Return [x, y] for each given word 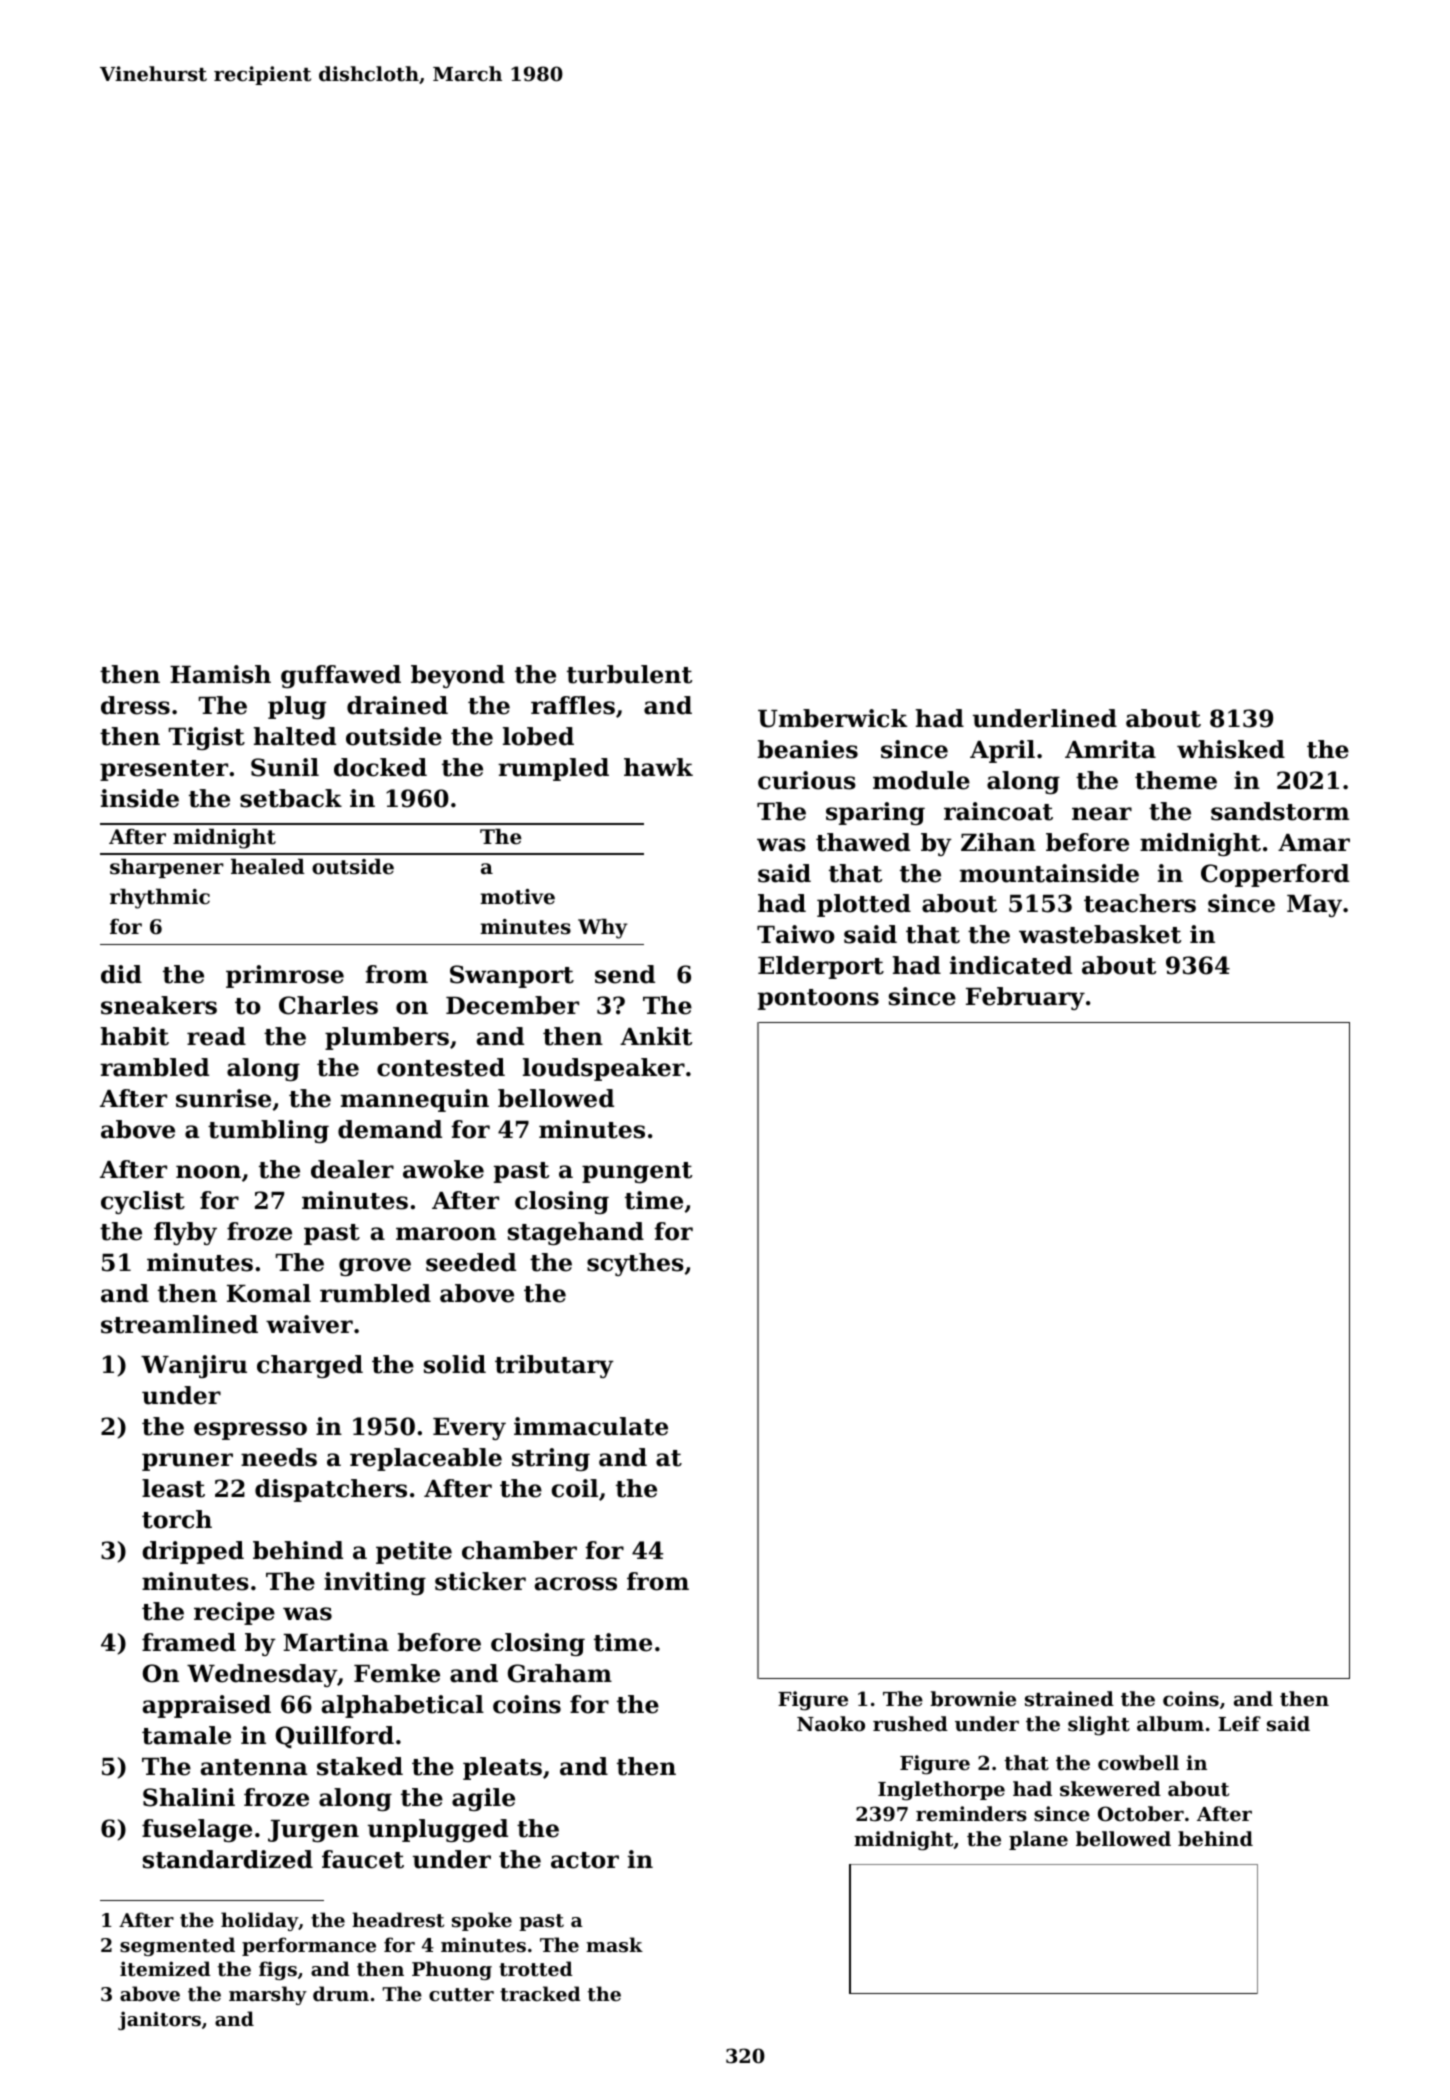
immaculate [591, 1426]
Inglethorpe [941, 1791]
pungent [637, 1172]
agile [483, 1799]
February [1025, 998]
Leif [1239, 1723]
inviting [375, 1583]
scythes [635, 1264]
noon [208, 1172]
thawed [863, 842]
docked [380, 767]
